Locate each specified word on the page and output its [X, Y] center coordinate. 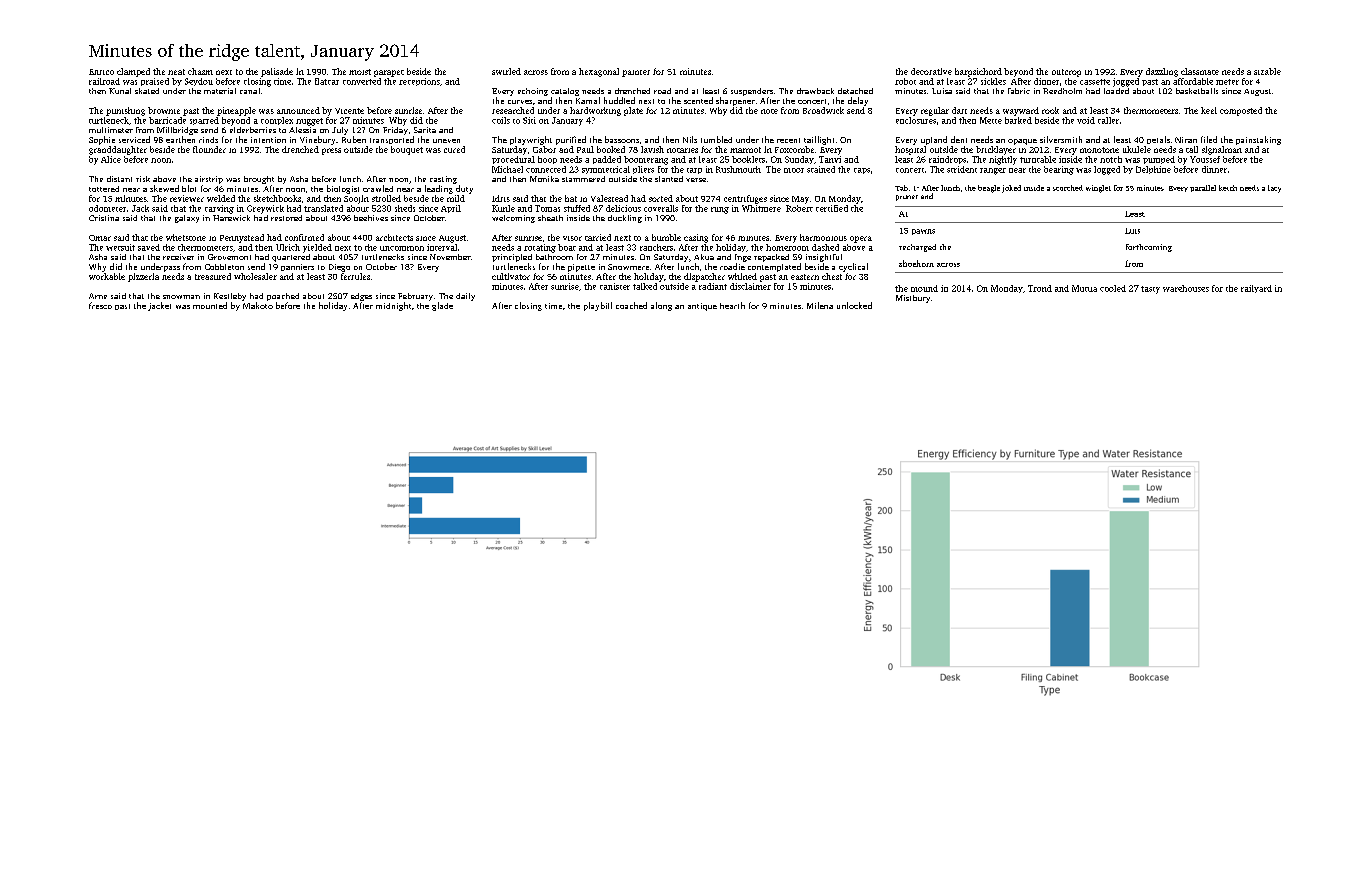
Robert [799, 208]
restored [286, 218]
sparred [204, 121]
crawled [378, 188]
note [769, 111]
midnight [393, 306]
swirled [506, 71]
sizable [1267, 71]
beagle [989, 189]
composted [1241, 111]
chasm [200, 71]
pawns [923, 232]
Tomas [547, 208]
